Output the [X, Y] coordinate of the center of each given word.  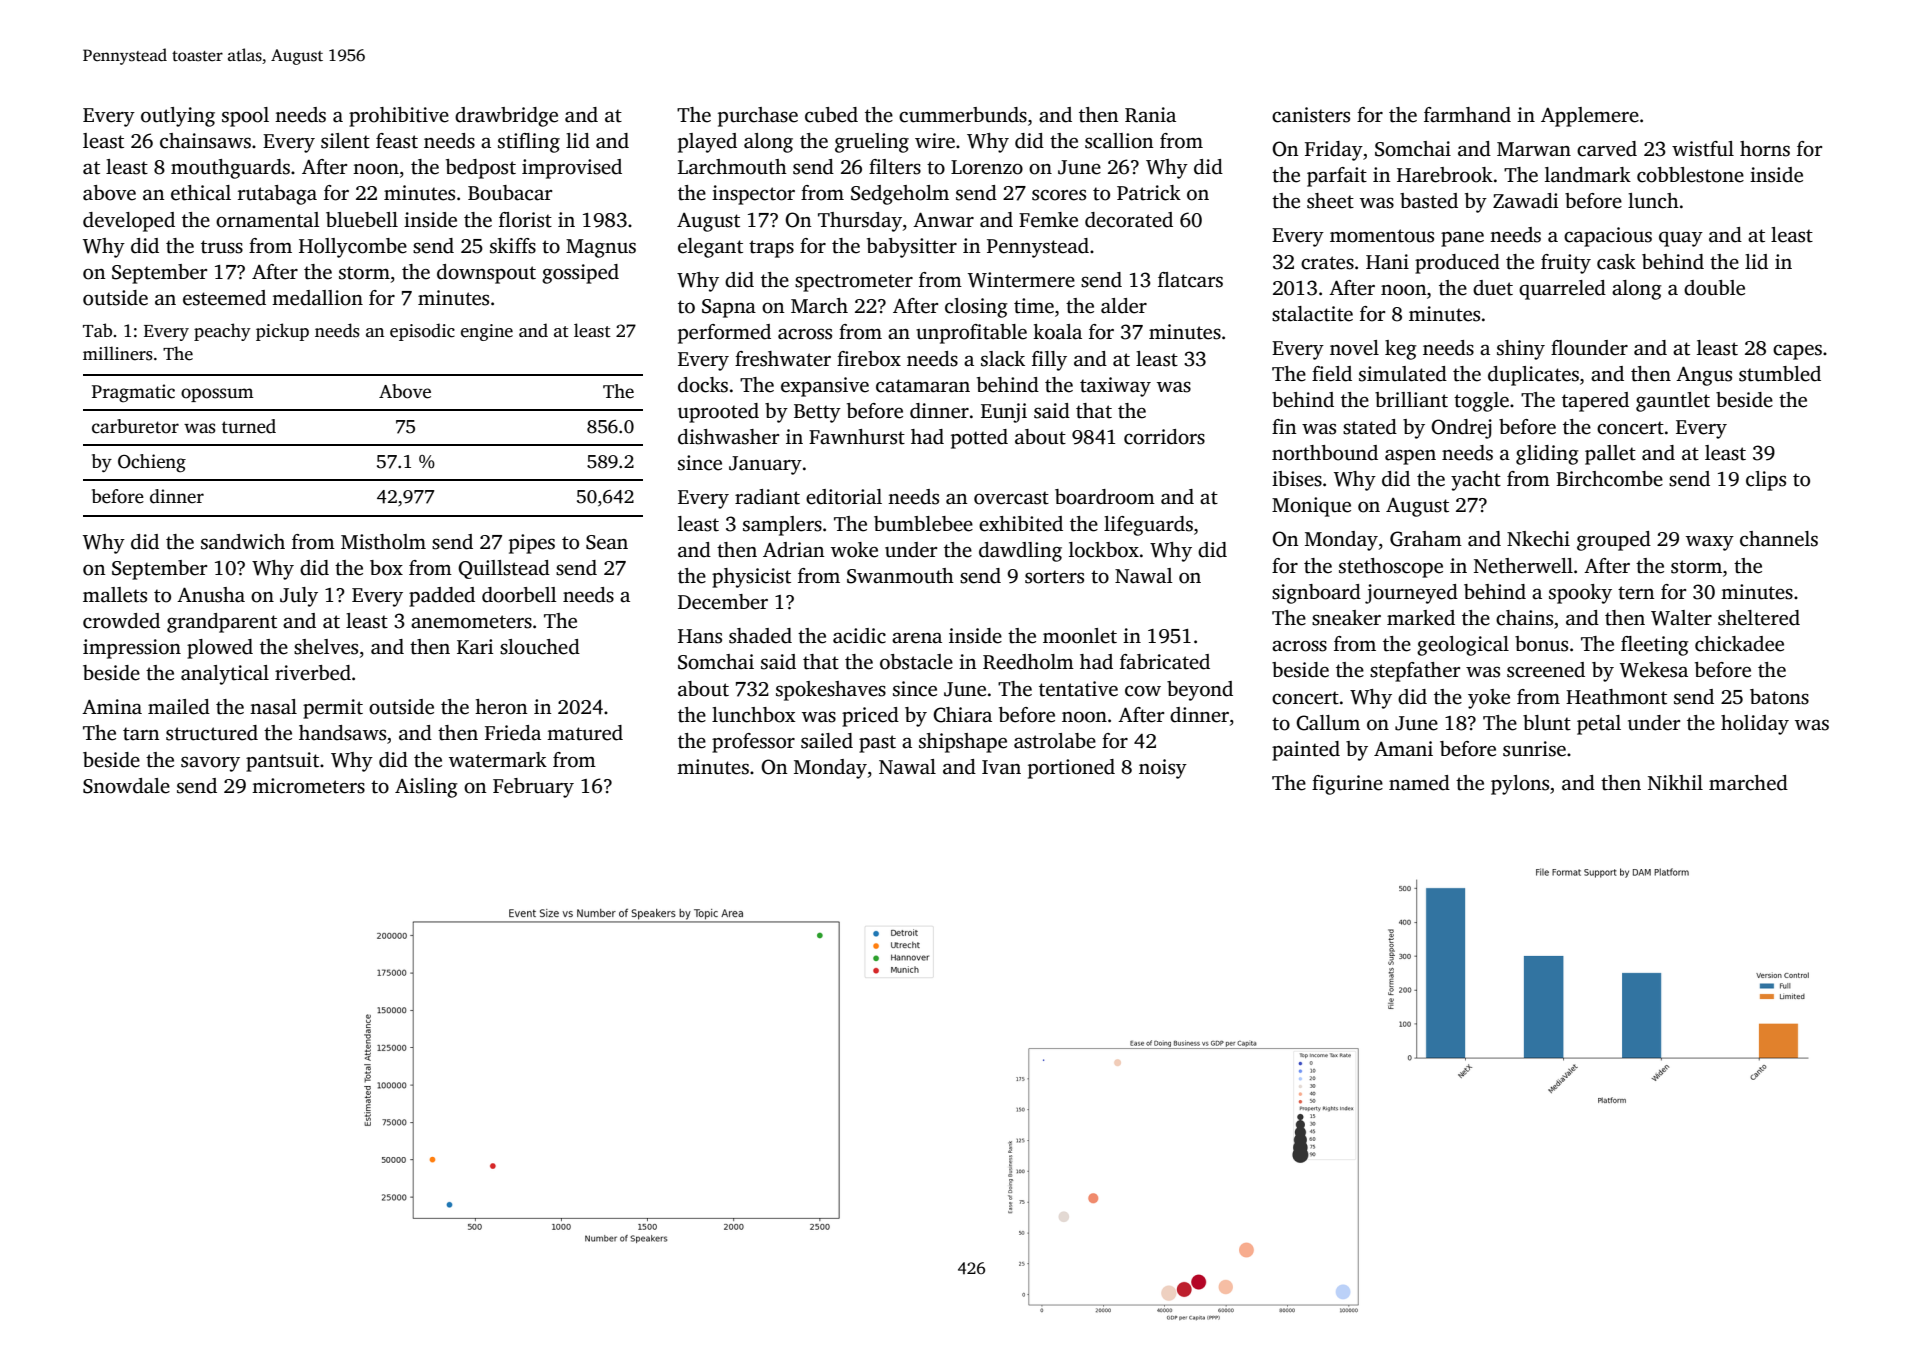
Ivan [1001, 767]
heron [501, 707]
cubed [831, 115]
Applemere [1590, 117]
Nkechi [1538, 539]
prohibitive [399, 117]
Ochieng [152, 463]
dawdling [1020, 552]
